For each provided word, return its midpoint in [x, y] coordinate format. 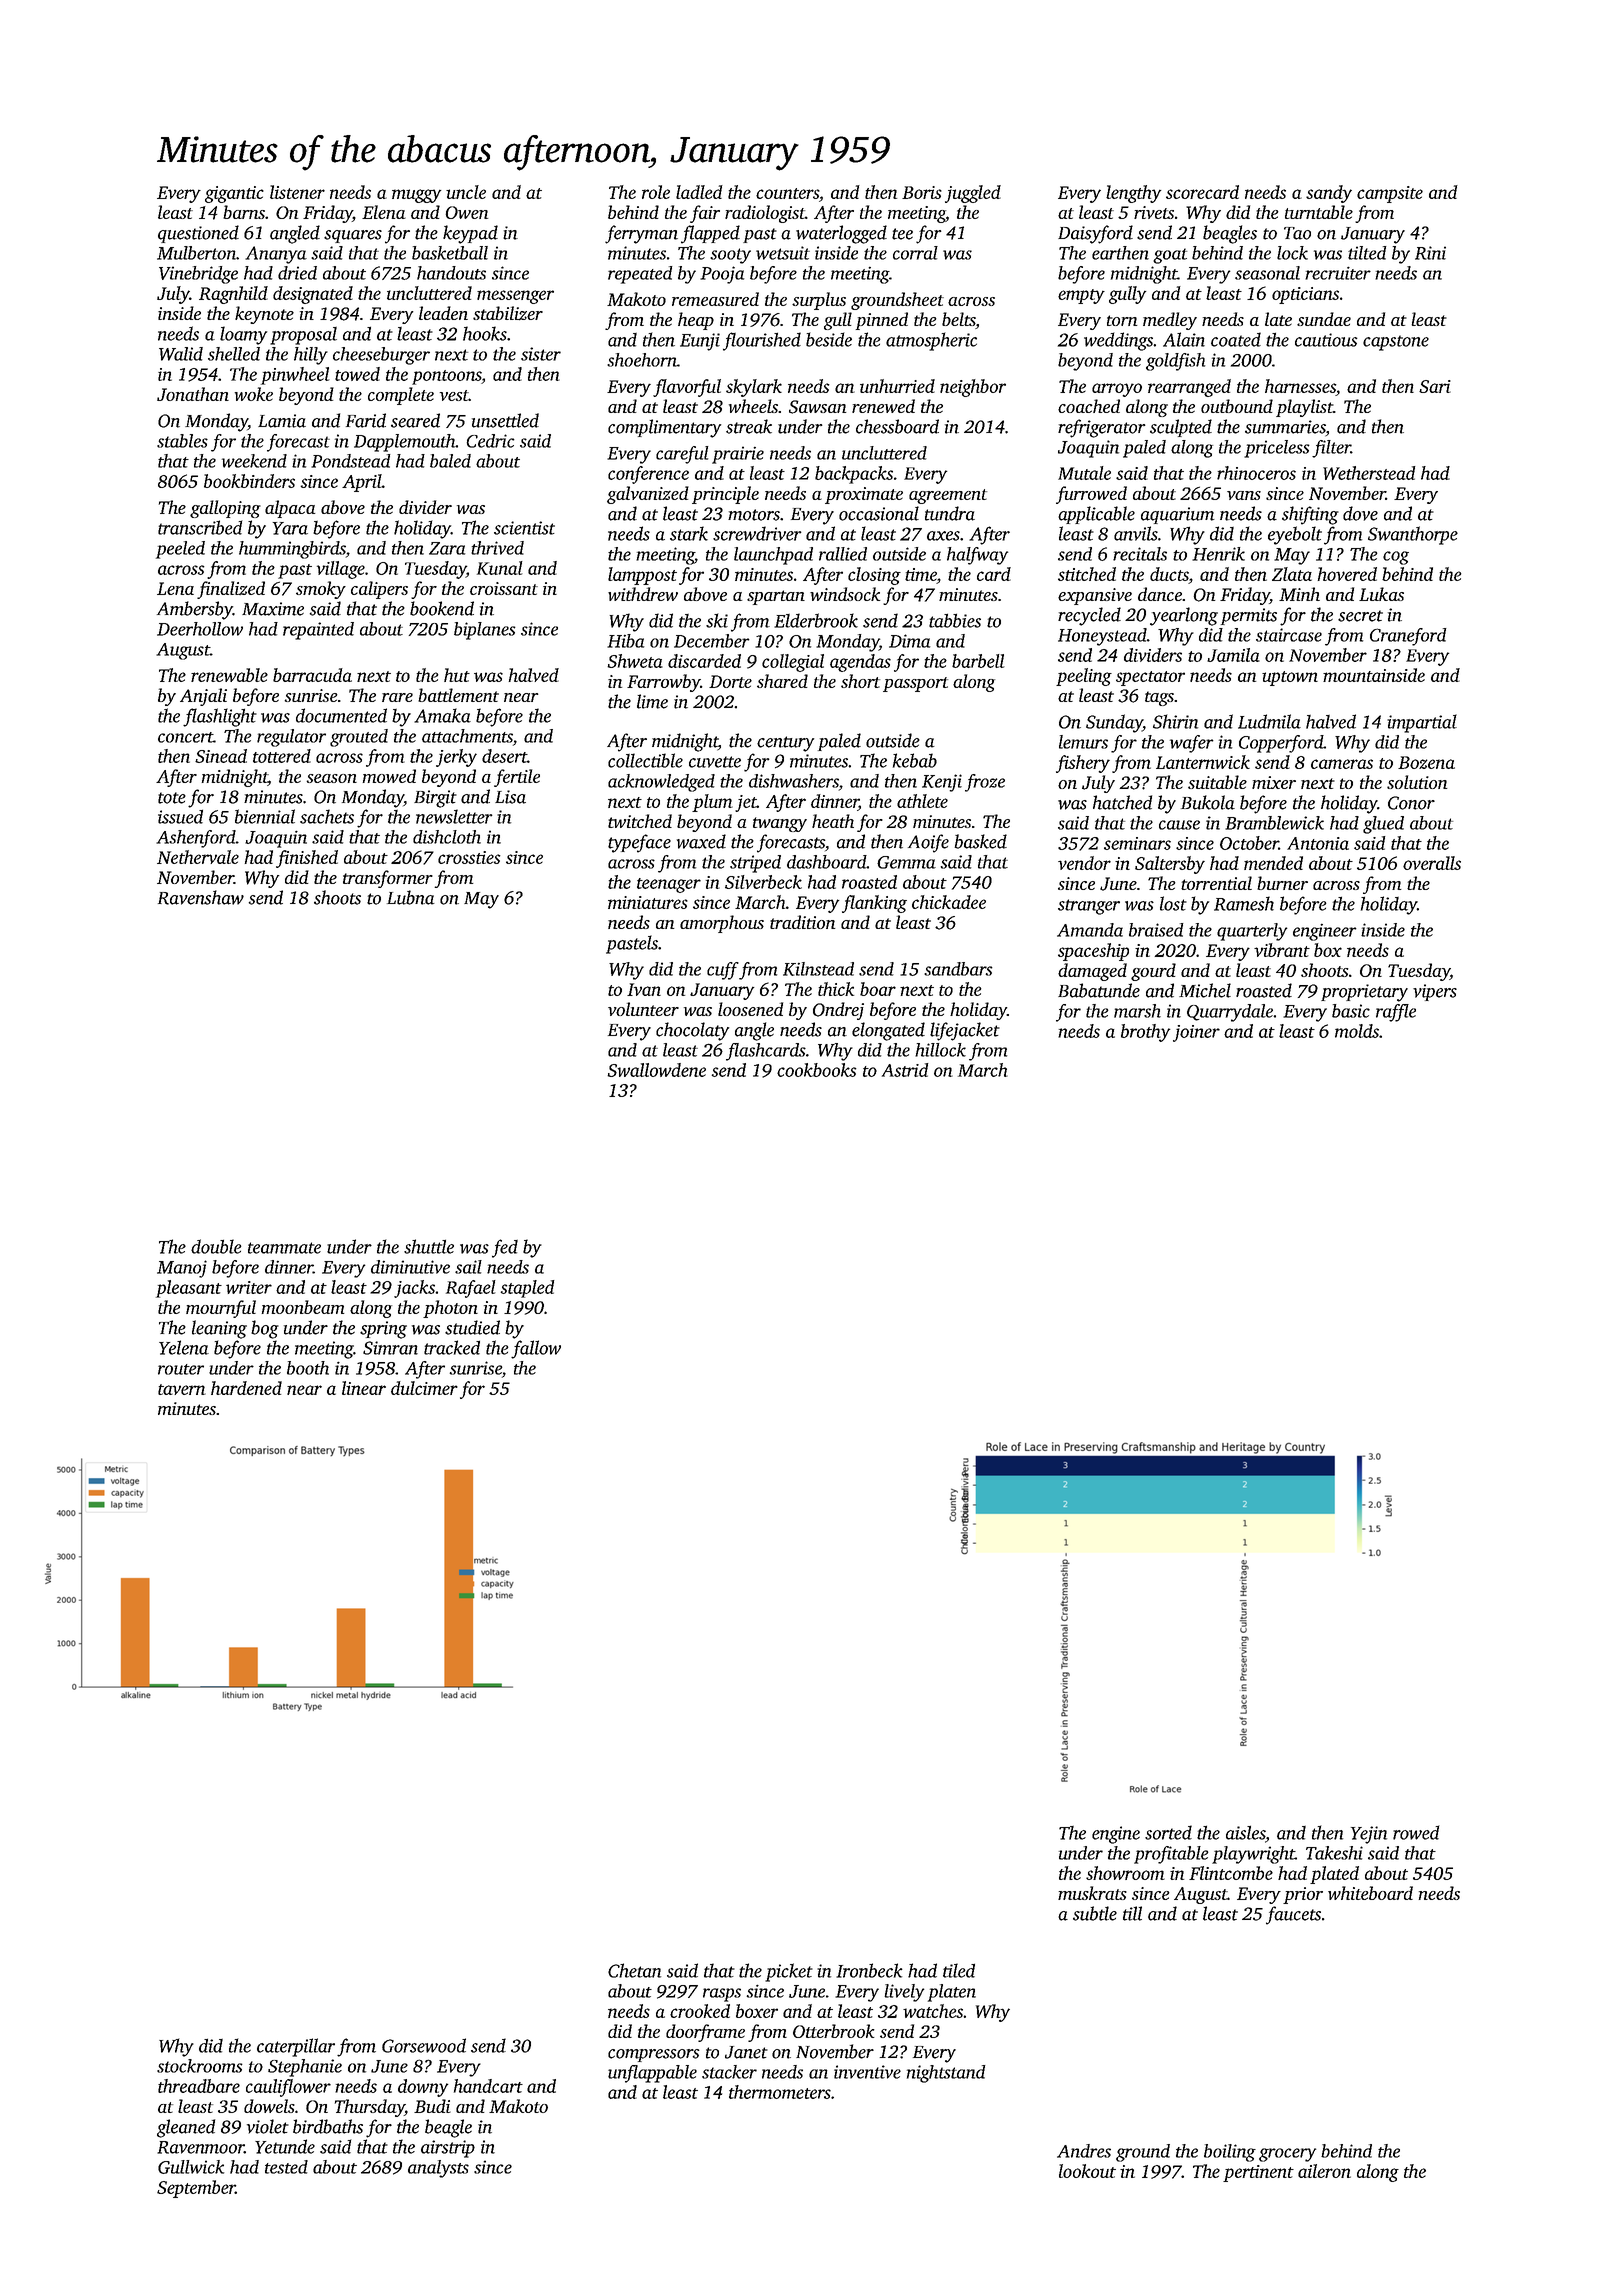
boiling [1230, 2153]
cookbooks [816, 1070]
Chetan [634, 1970]
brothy [1145, 1033]
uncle [466, 192]
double [216, 1246]
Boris [922, 192]
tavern [182, 1389]
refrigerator [1101, 428]
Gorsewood [424, 2045]
